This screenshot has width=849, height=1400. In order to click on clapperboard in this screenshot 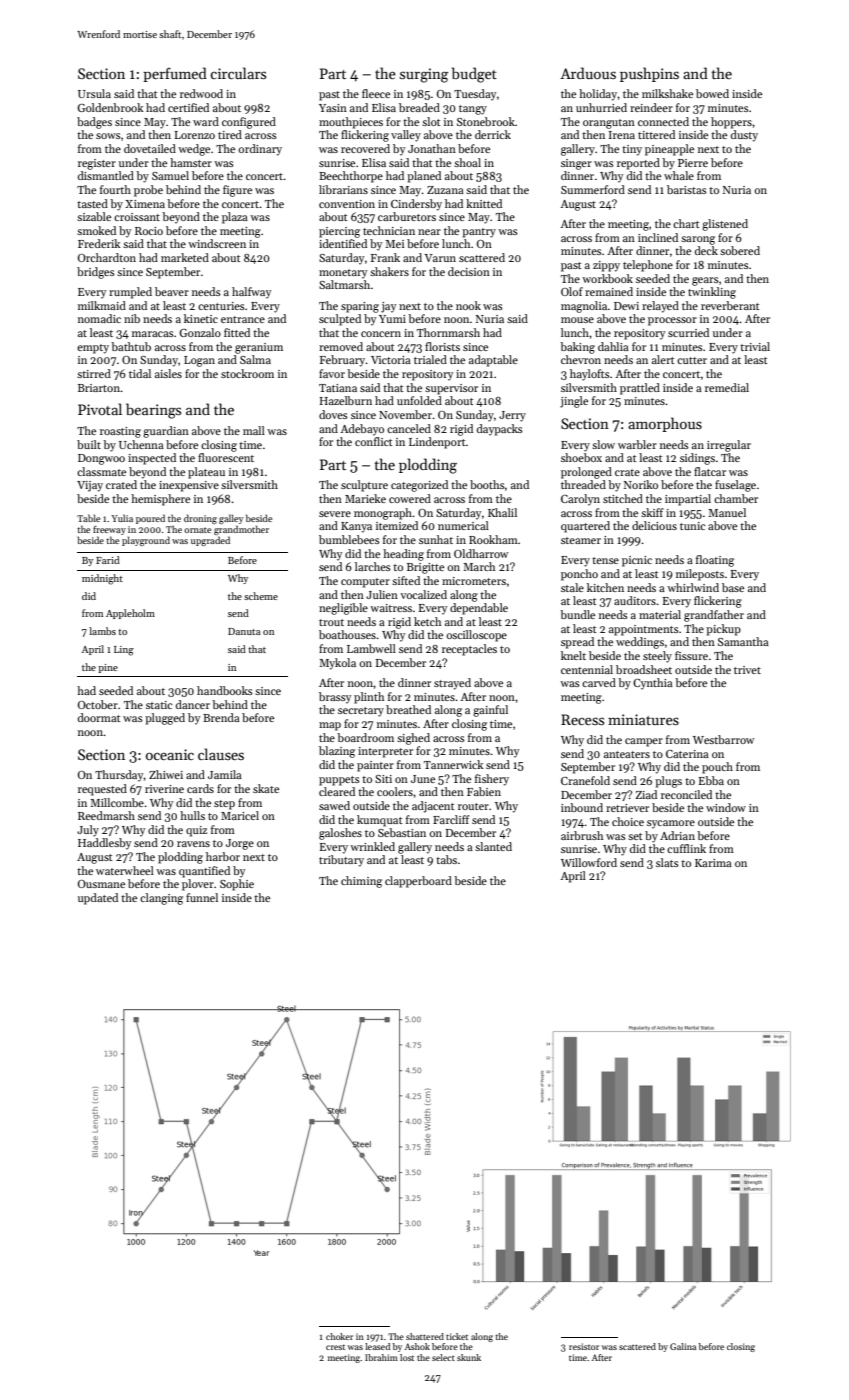, I will do `click(418, 882)`.
